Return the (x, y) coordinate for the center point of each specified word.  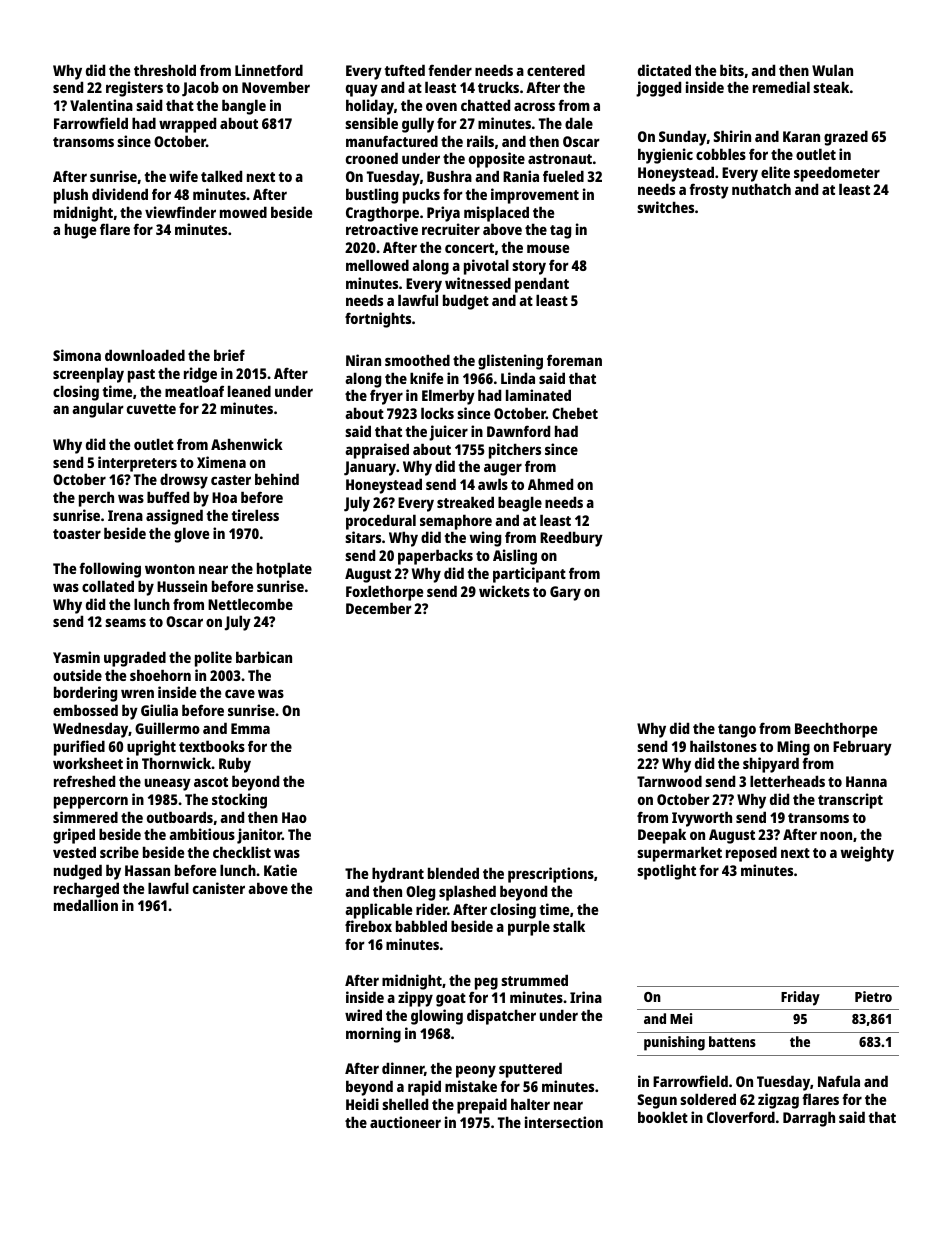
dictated (664, 70)
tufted (404, 70)
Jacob (200, 89)
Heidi (362, 1104)
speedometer (837, 174)
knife (426, 378)
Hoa (224, 497)
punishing (674, 1043)
